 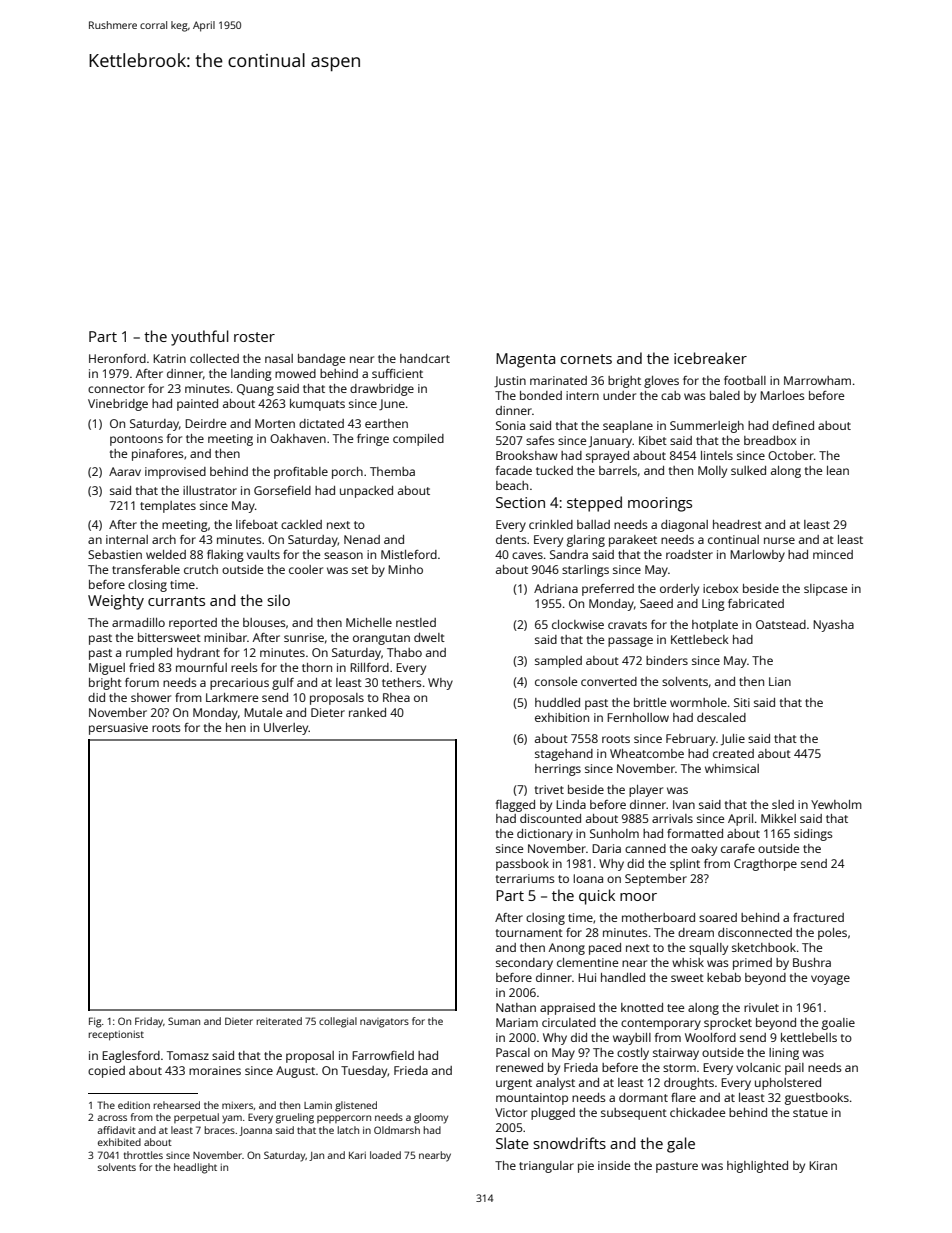 I want to click on formatted, so click(x=695, y=833).
